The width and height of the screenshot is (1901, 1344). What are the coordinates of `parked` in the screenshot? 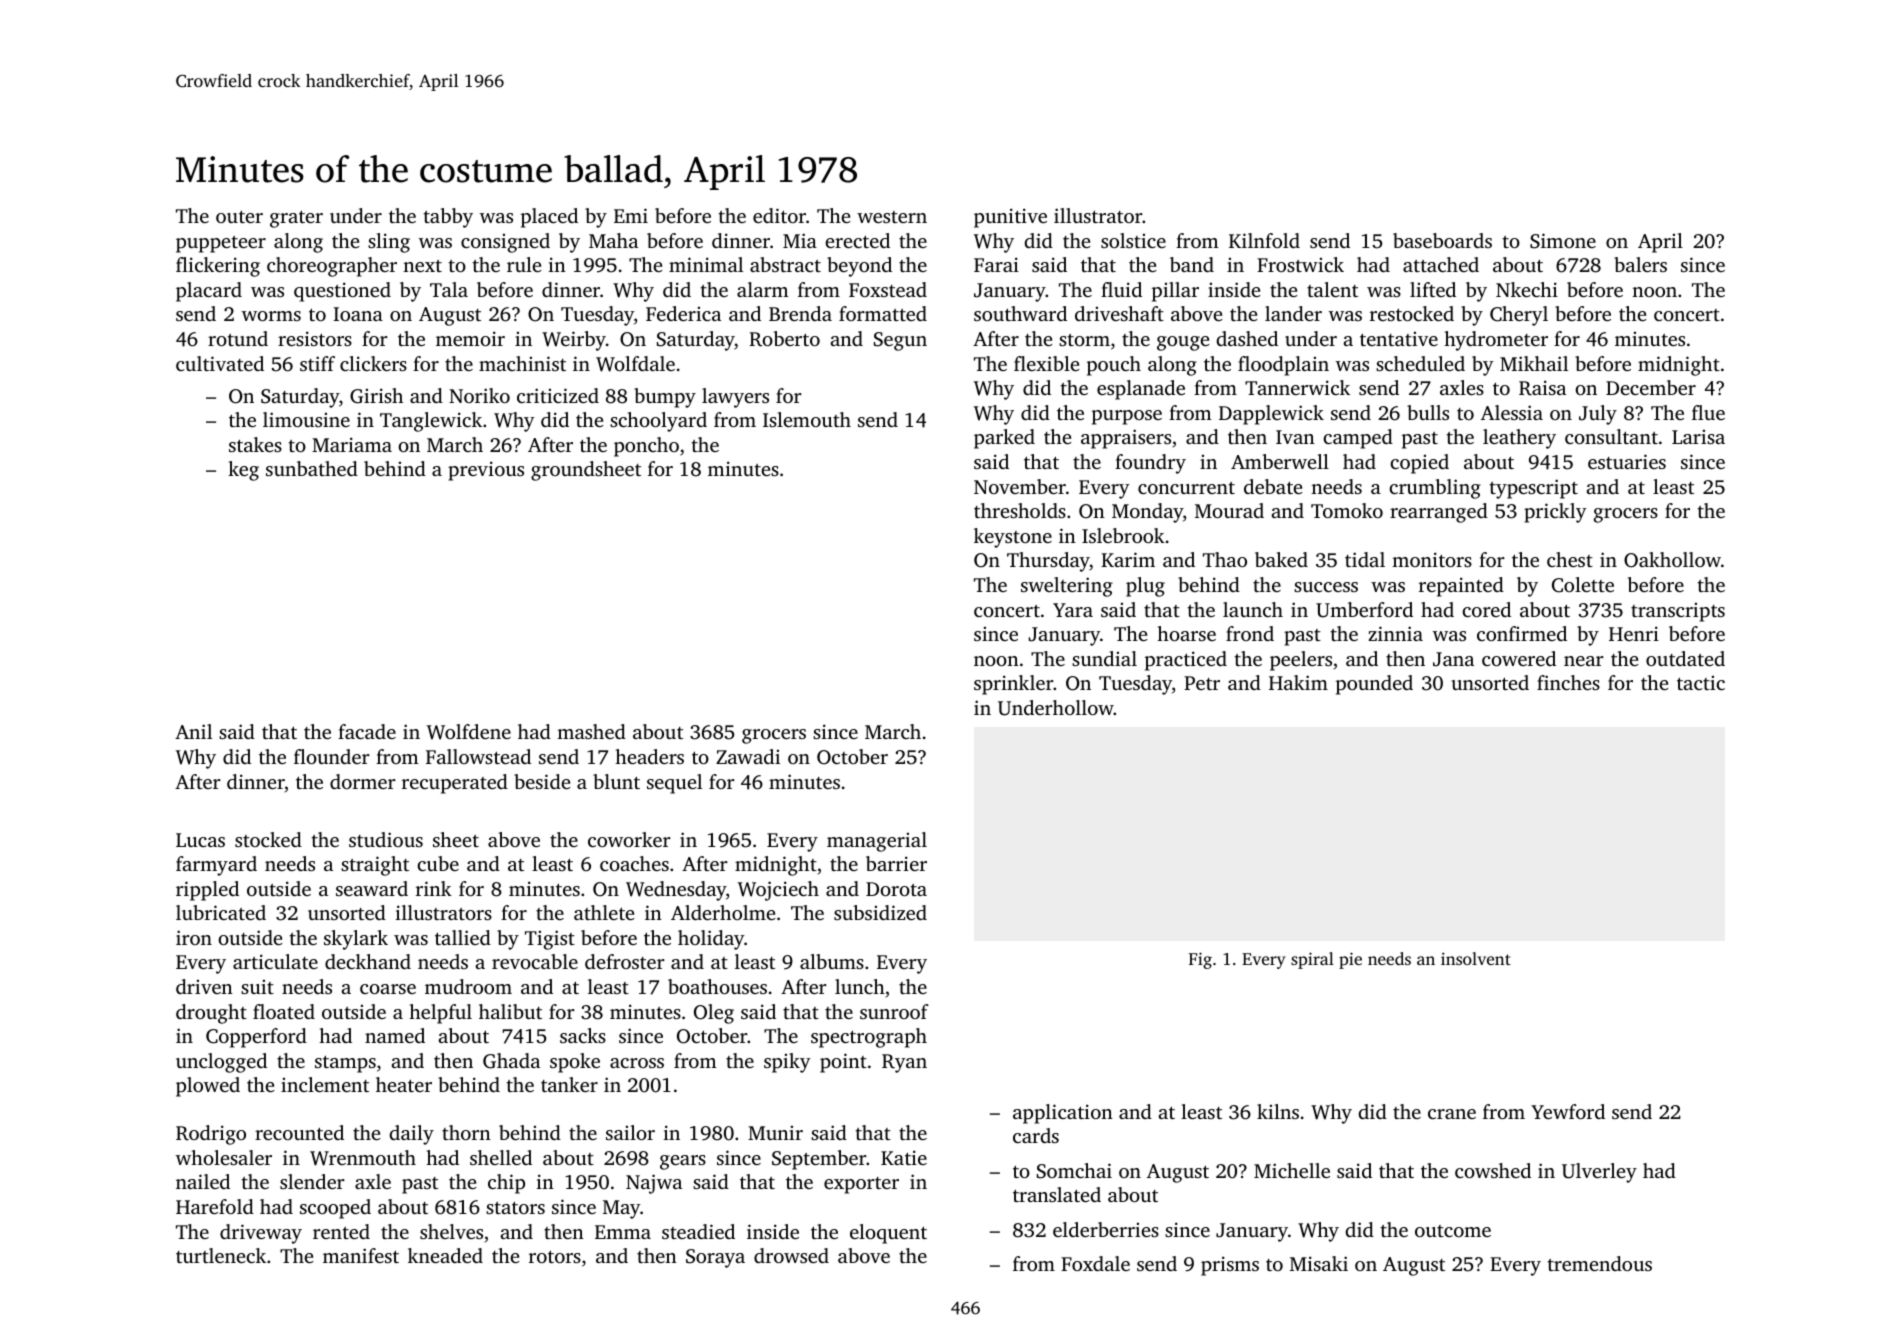 It's located at (1004, 439).
